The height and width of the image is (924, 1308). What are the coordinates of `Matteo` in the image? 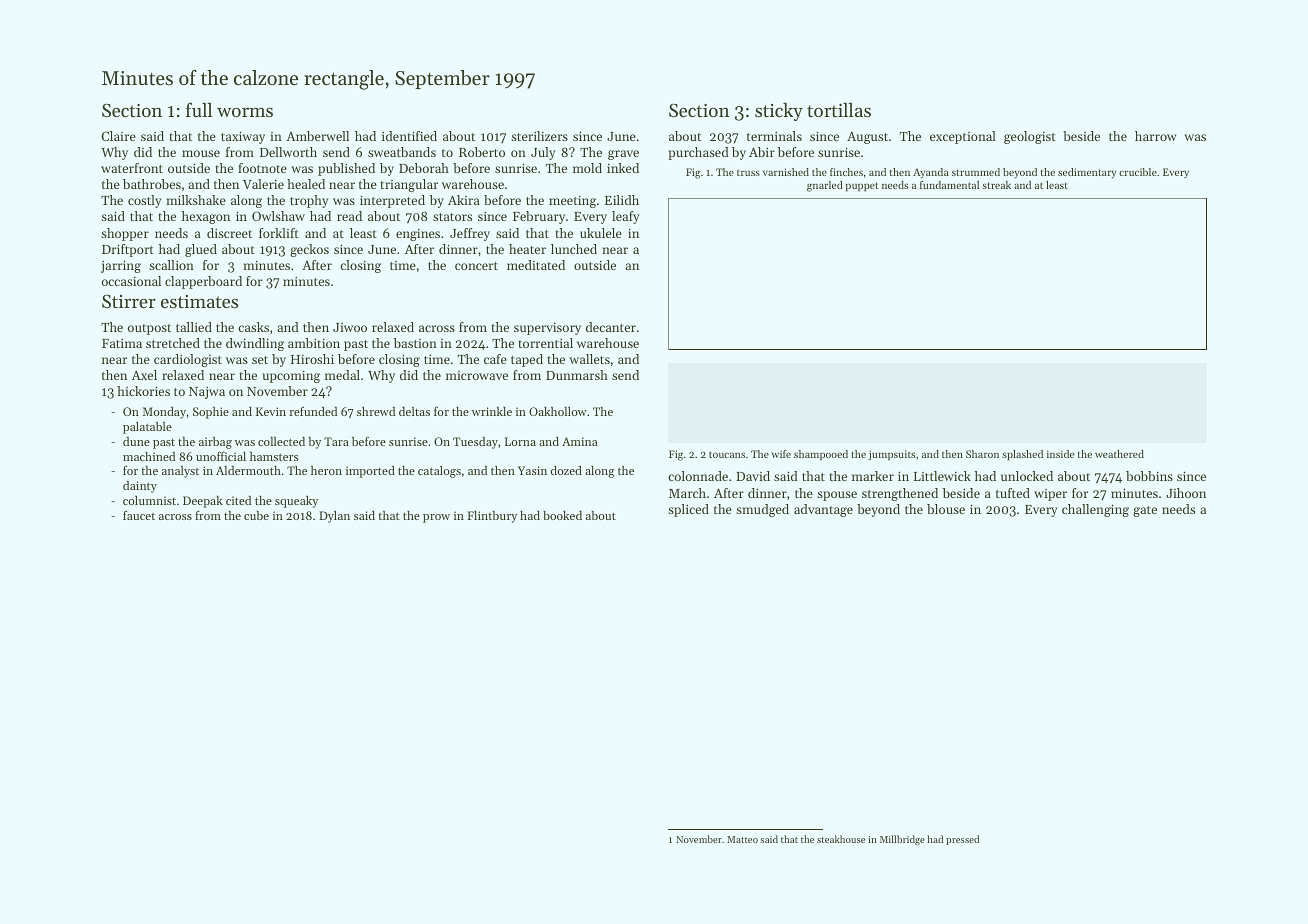 It's located at (742, 839).
